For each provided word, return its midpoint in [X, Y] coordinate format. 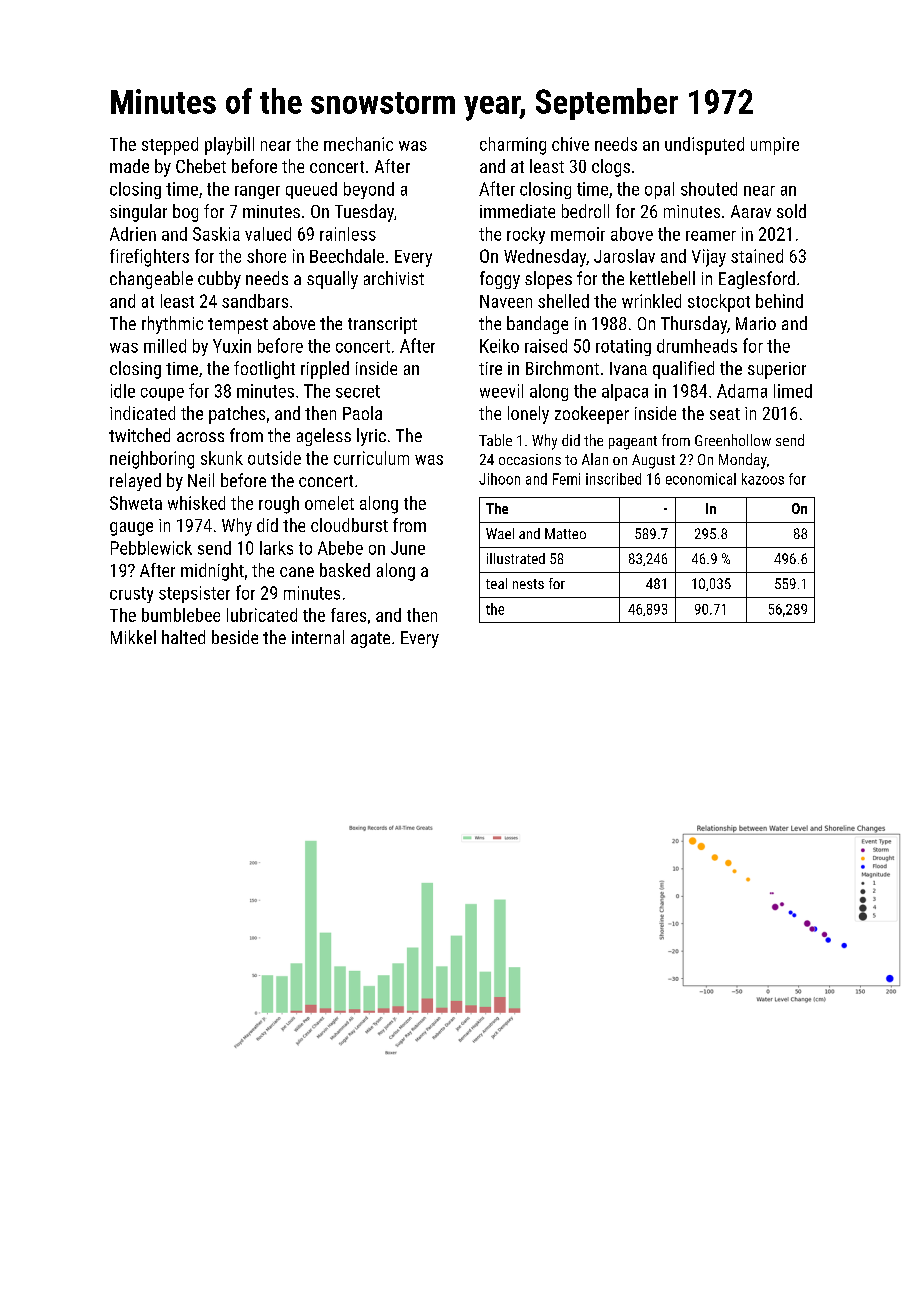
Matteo [565, 533]
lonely [528, 415]
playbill [229, 146]
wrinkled [651, 301]
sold [791, 211]
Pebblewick [151, 548]
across [200, 437]
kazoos [763, 479]
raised [546, 346]
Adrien [133, 234]
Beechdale [347, 256]
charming [513, 146]
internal [318, 637]
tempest [238, 326]
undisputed [704, 146]
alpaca [625, 392]
